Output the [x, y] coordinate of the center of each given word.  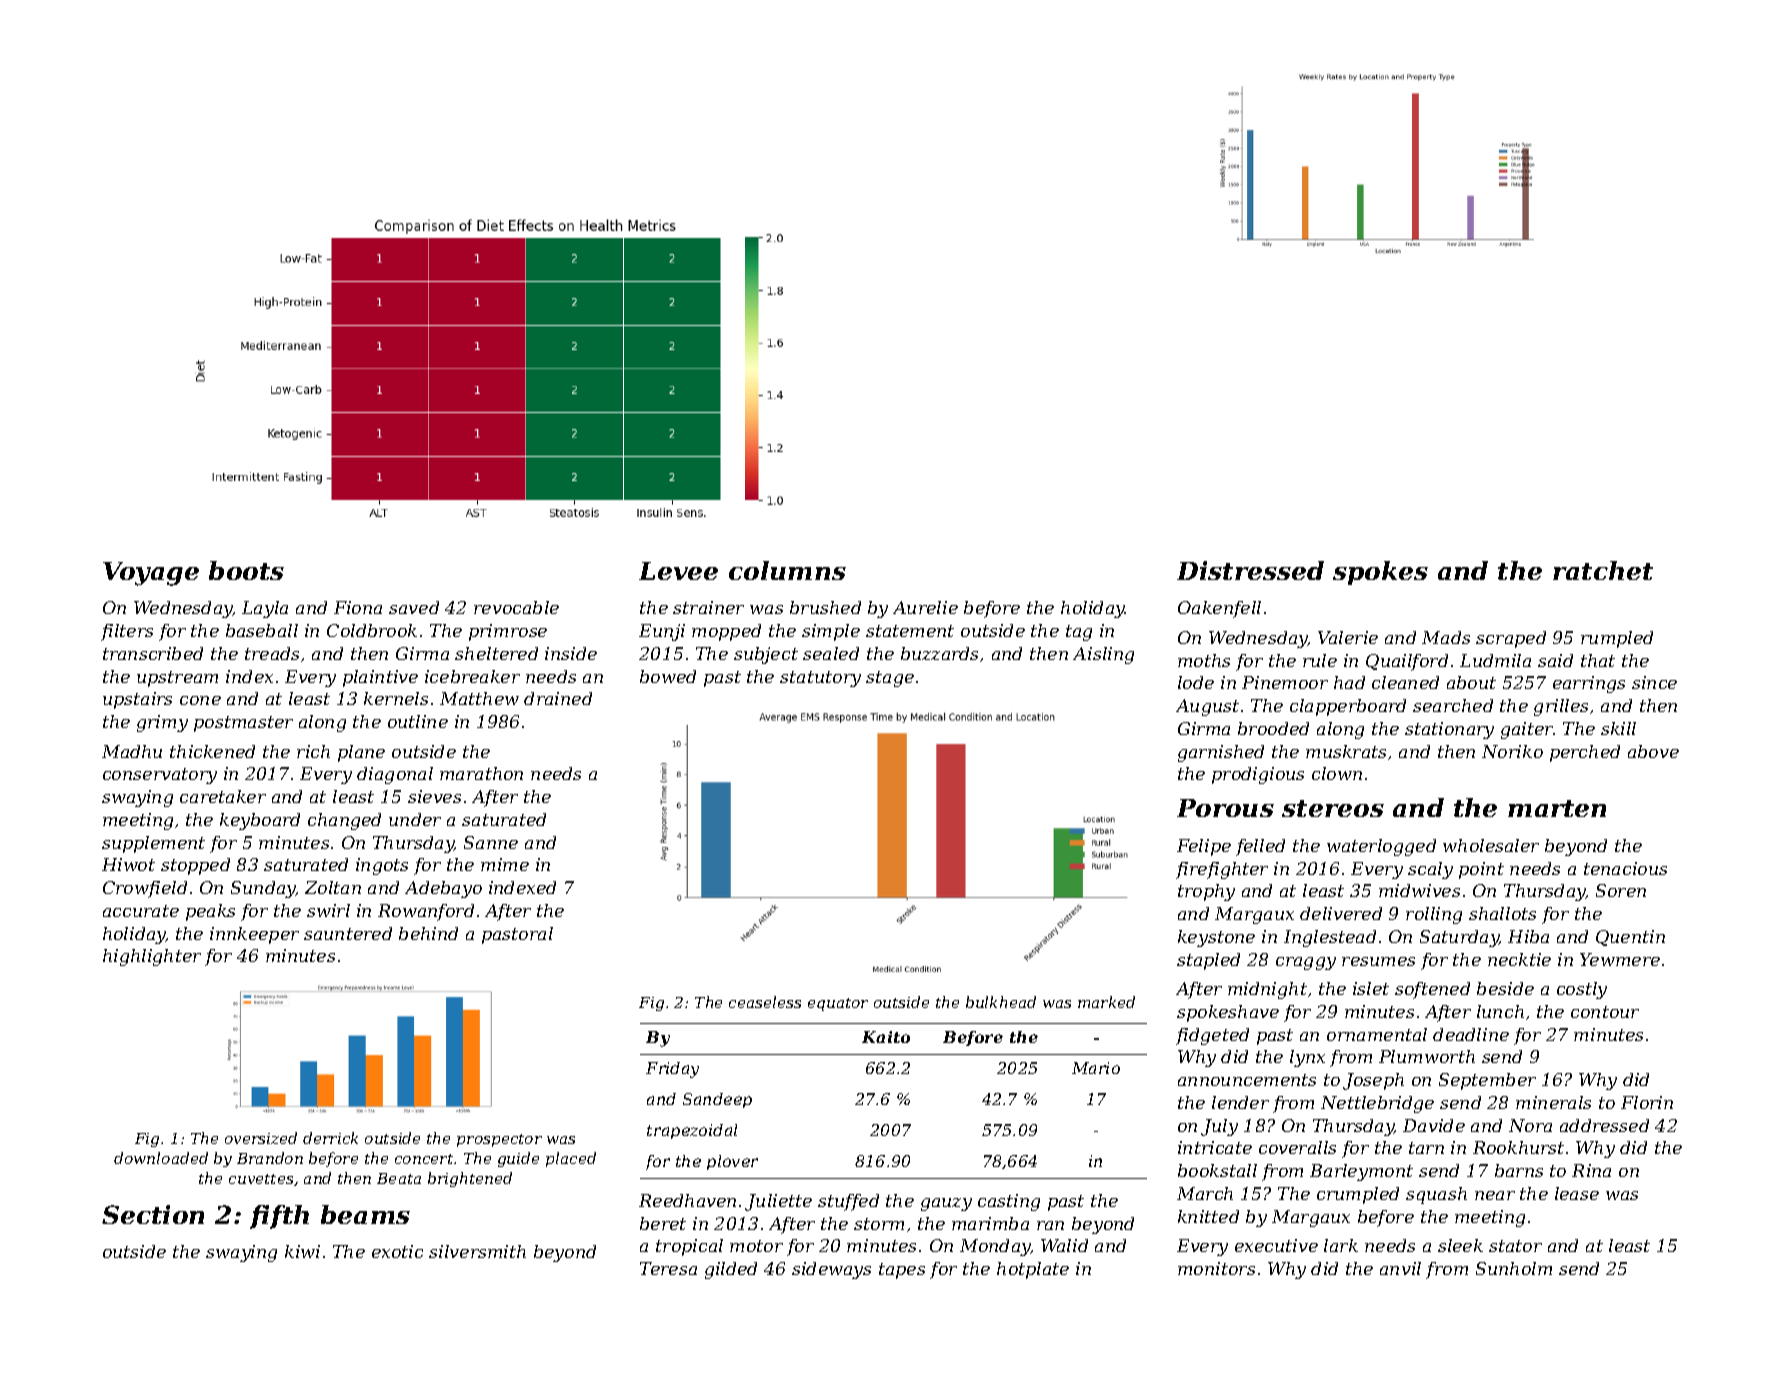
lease [1577, 1193]
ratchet [1603, 570]
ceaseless [765, 1002]
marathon [481, 773]
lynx [1307, 1058]
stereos [1333, 808]
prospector [499, 1140]
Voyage [151, 574]
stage [890, 679]
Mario [1096, 1068]
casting [1009, 1202]
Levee [678, 571]
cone [200, 700]
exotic [397, 1251]
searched [1453, 705]
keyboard [260, 821]
